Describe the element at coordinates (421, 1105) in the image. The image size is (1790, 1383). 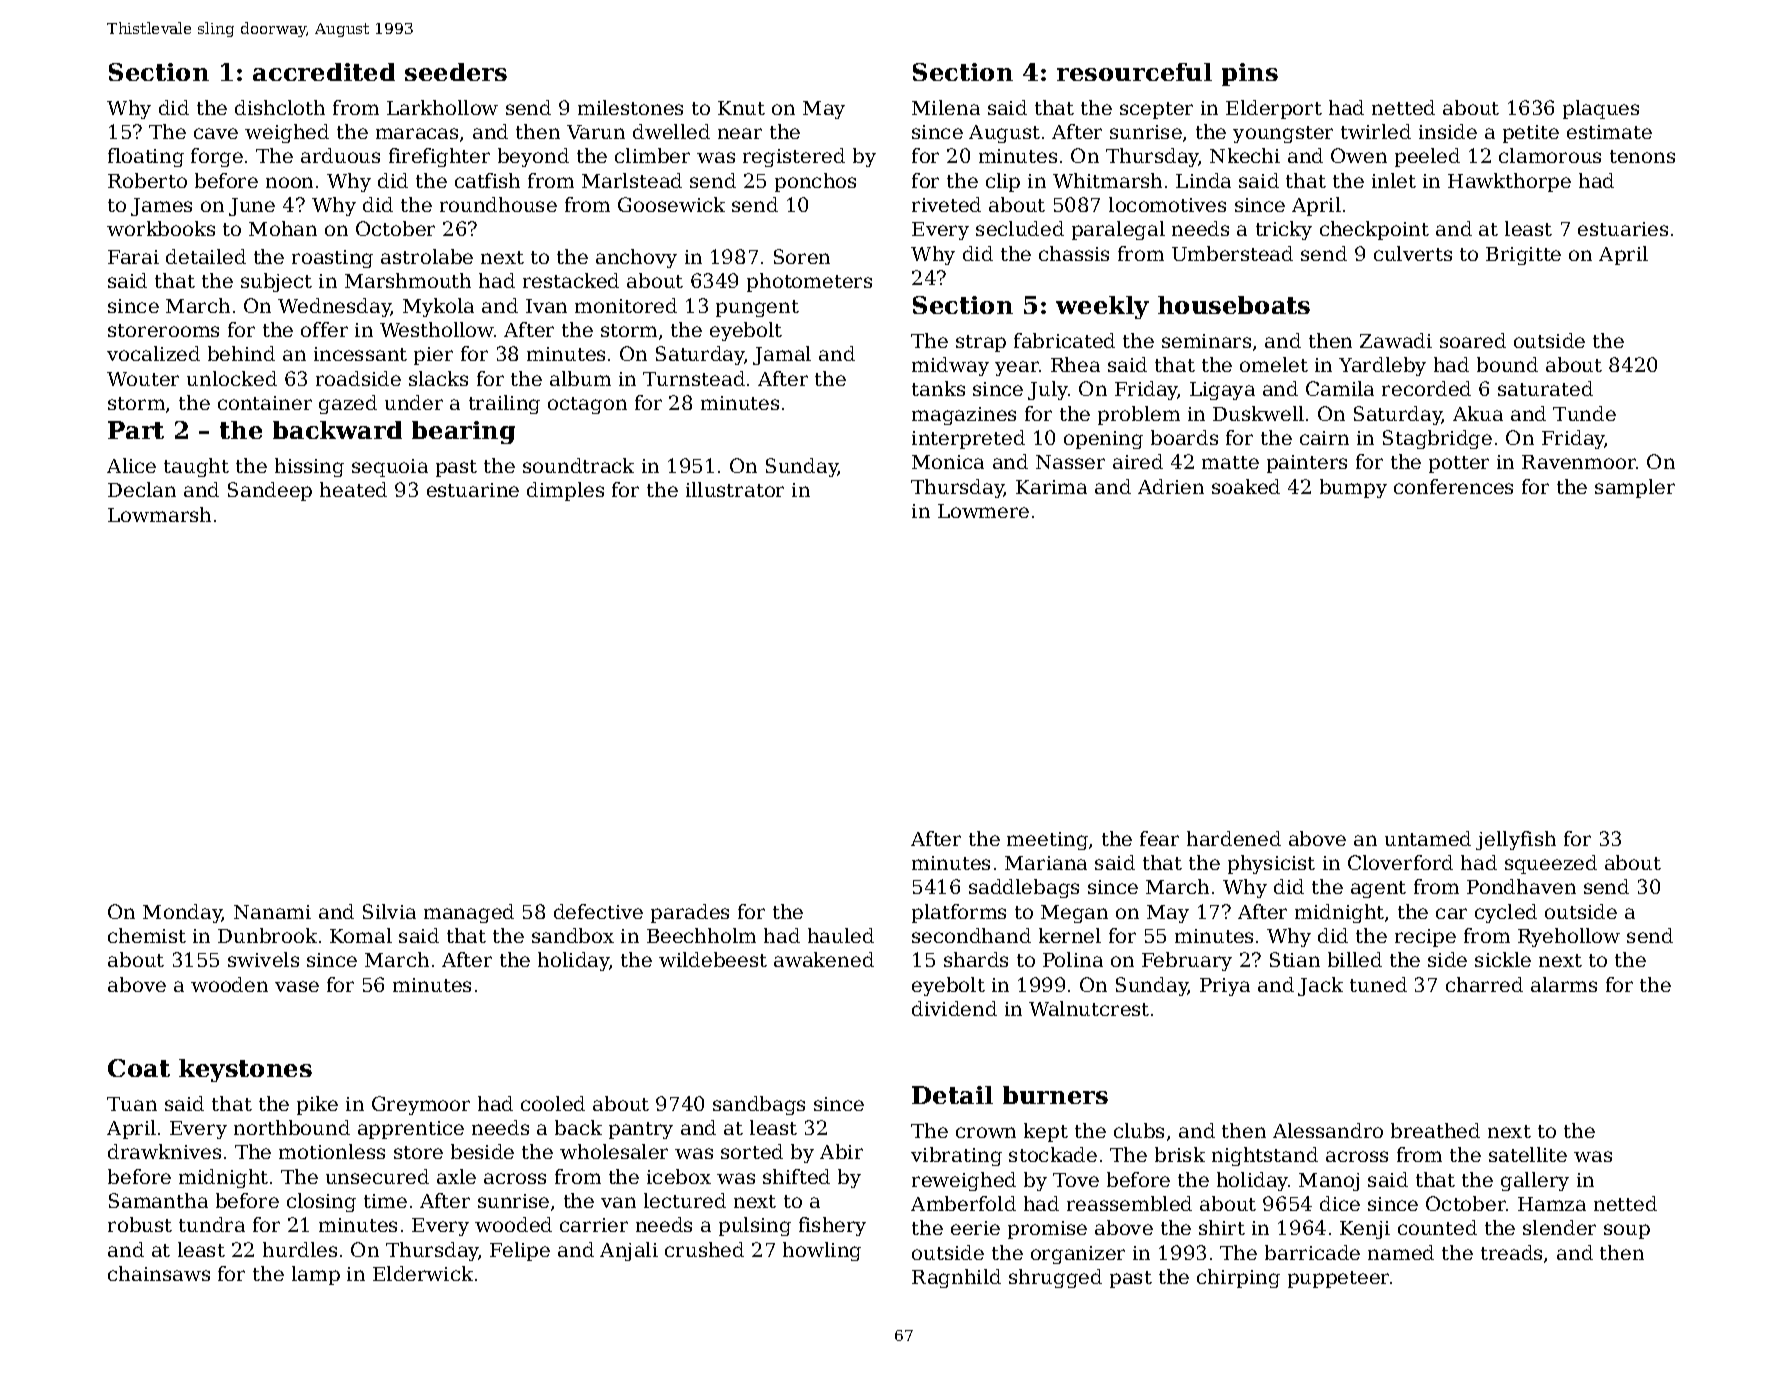
I see `Greymoor` at that location.
